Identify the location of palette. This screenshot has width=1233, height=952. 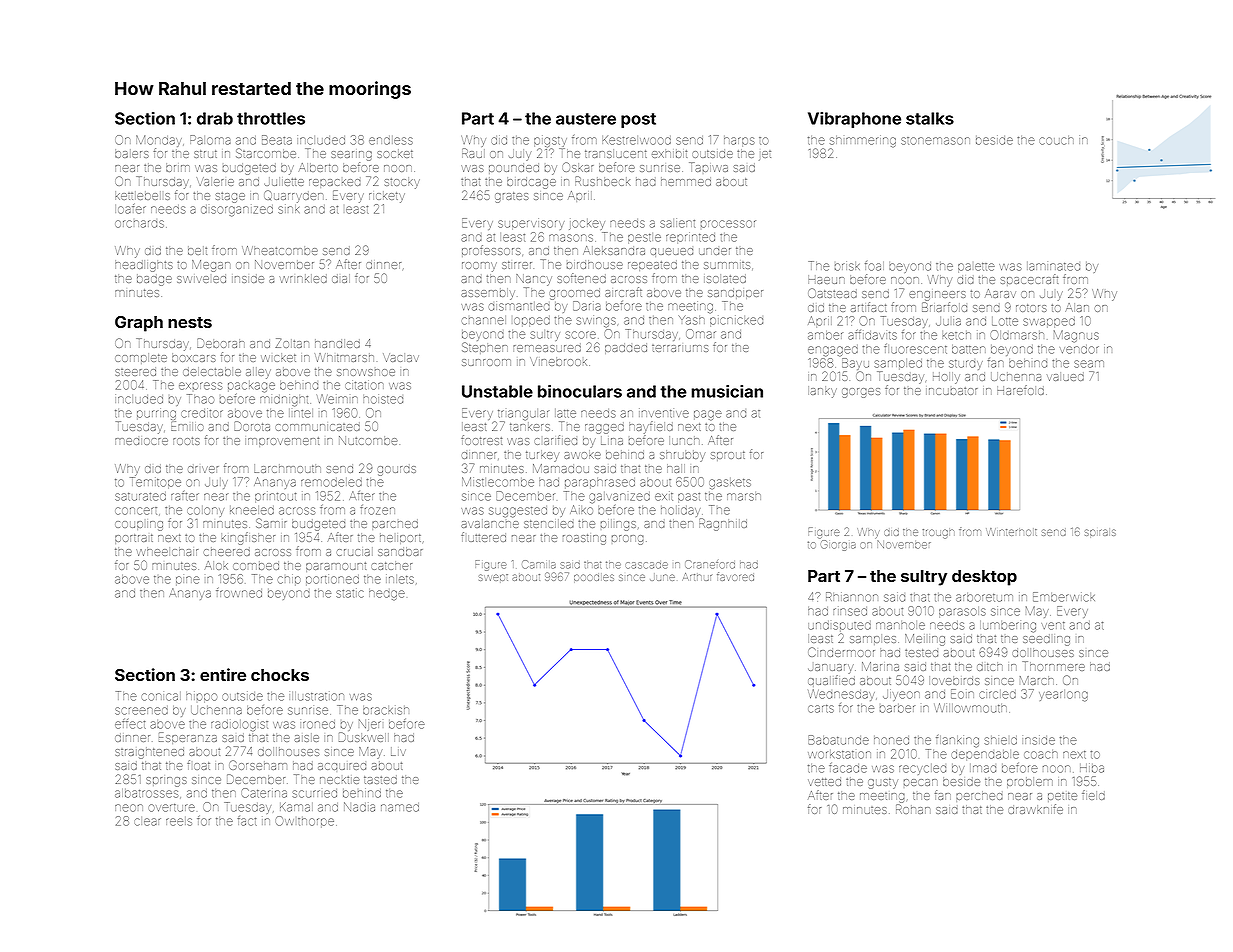
(976, 268).
